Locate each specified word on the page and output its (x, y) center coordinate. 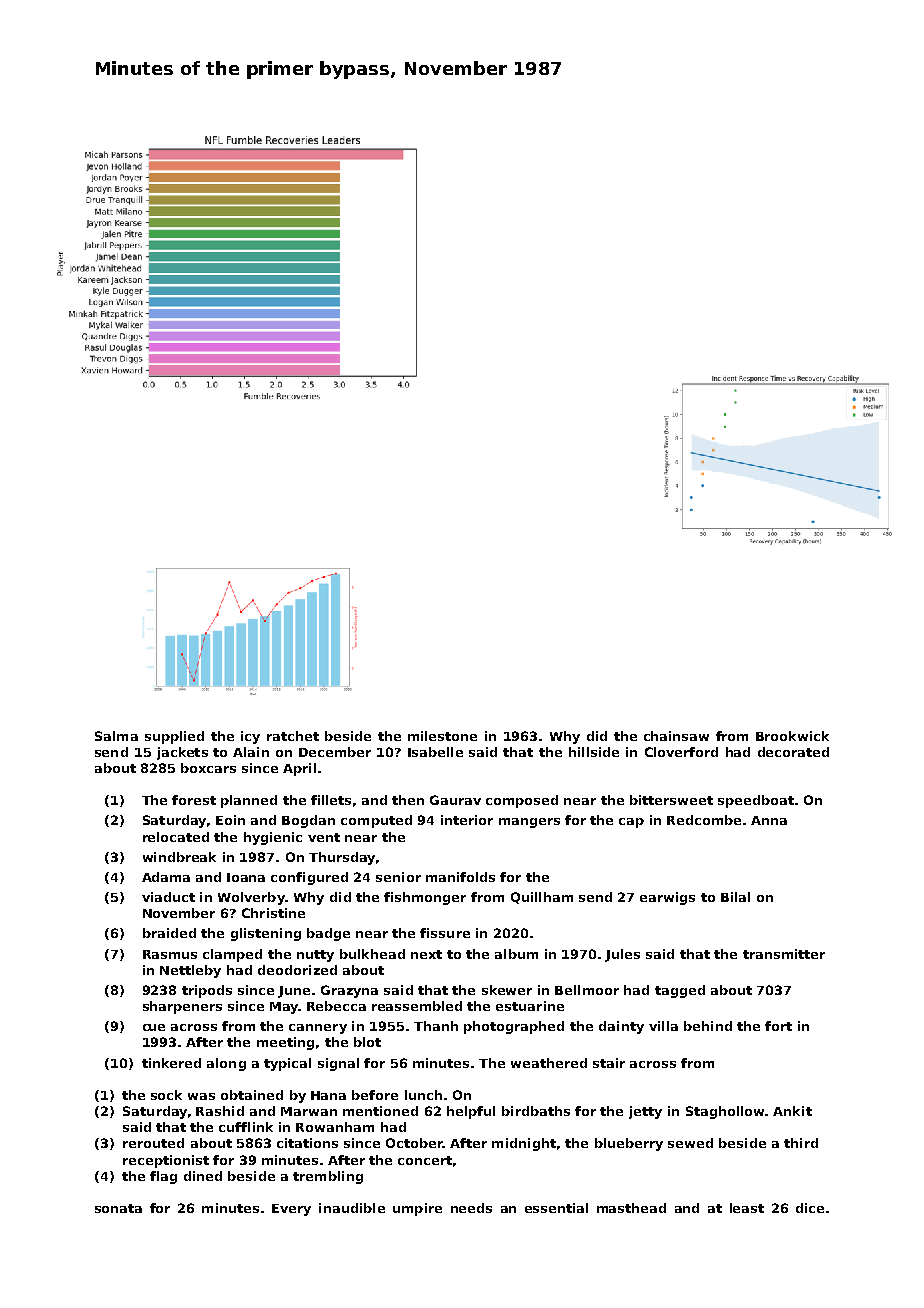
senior (398, 877)
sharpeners (182, 1007)
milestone (442, 736)
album (516, 954)
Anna (769, 820)
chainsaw (676, 736)
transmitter (784, 954)
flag (163, 1177)
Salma (116, 736)
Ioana (246, 877)
